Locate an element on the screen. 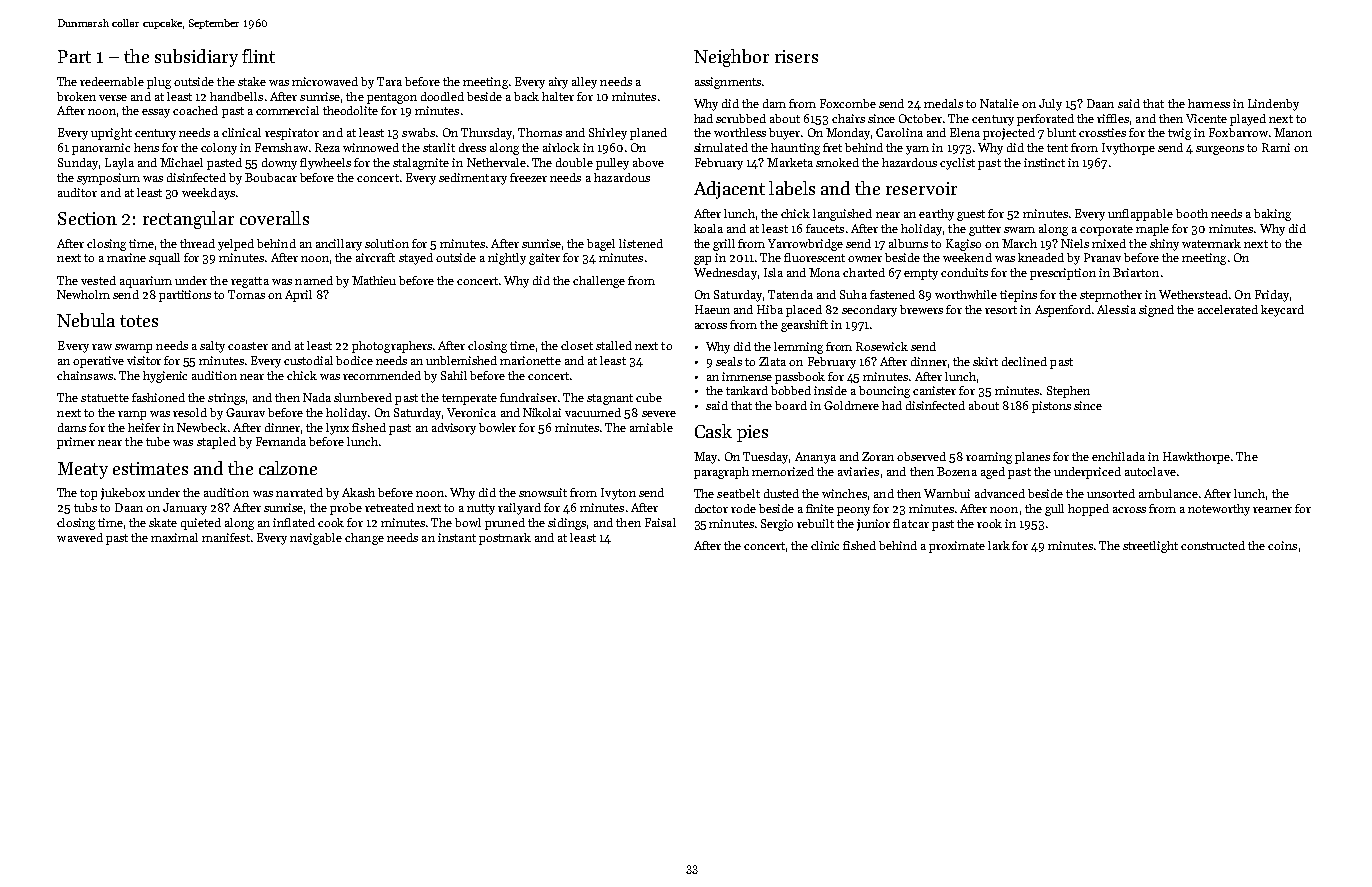 The image size is (1372, 887). broken is located at coordinates (76, 96).
